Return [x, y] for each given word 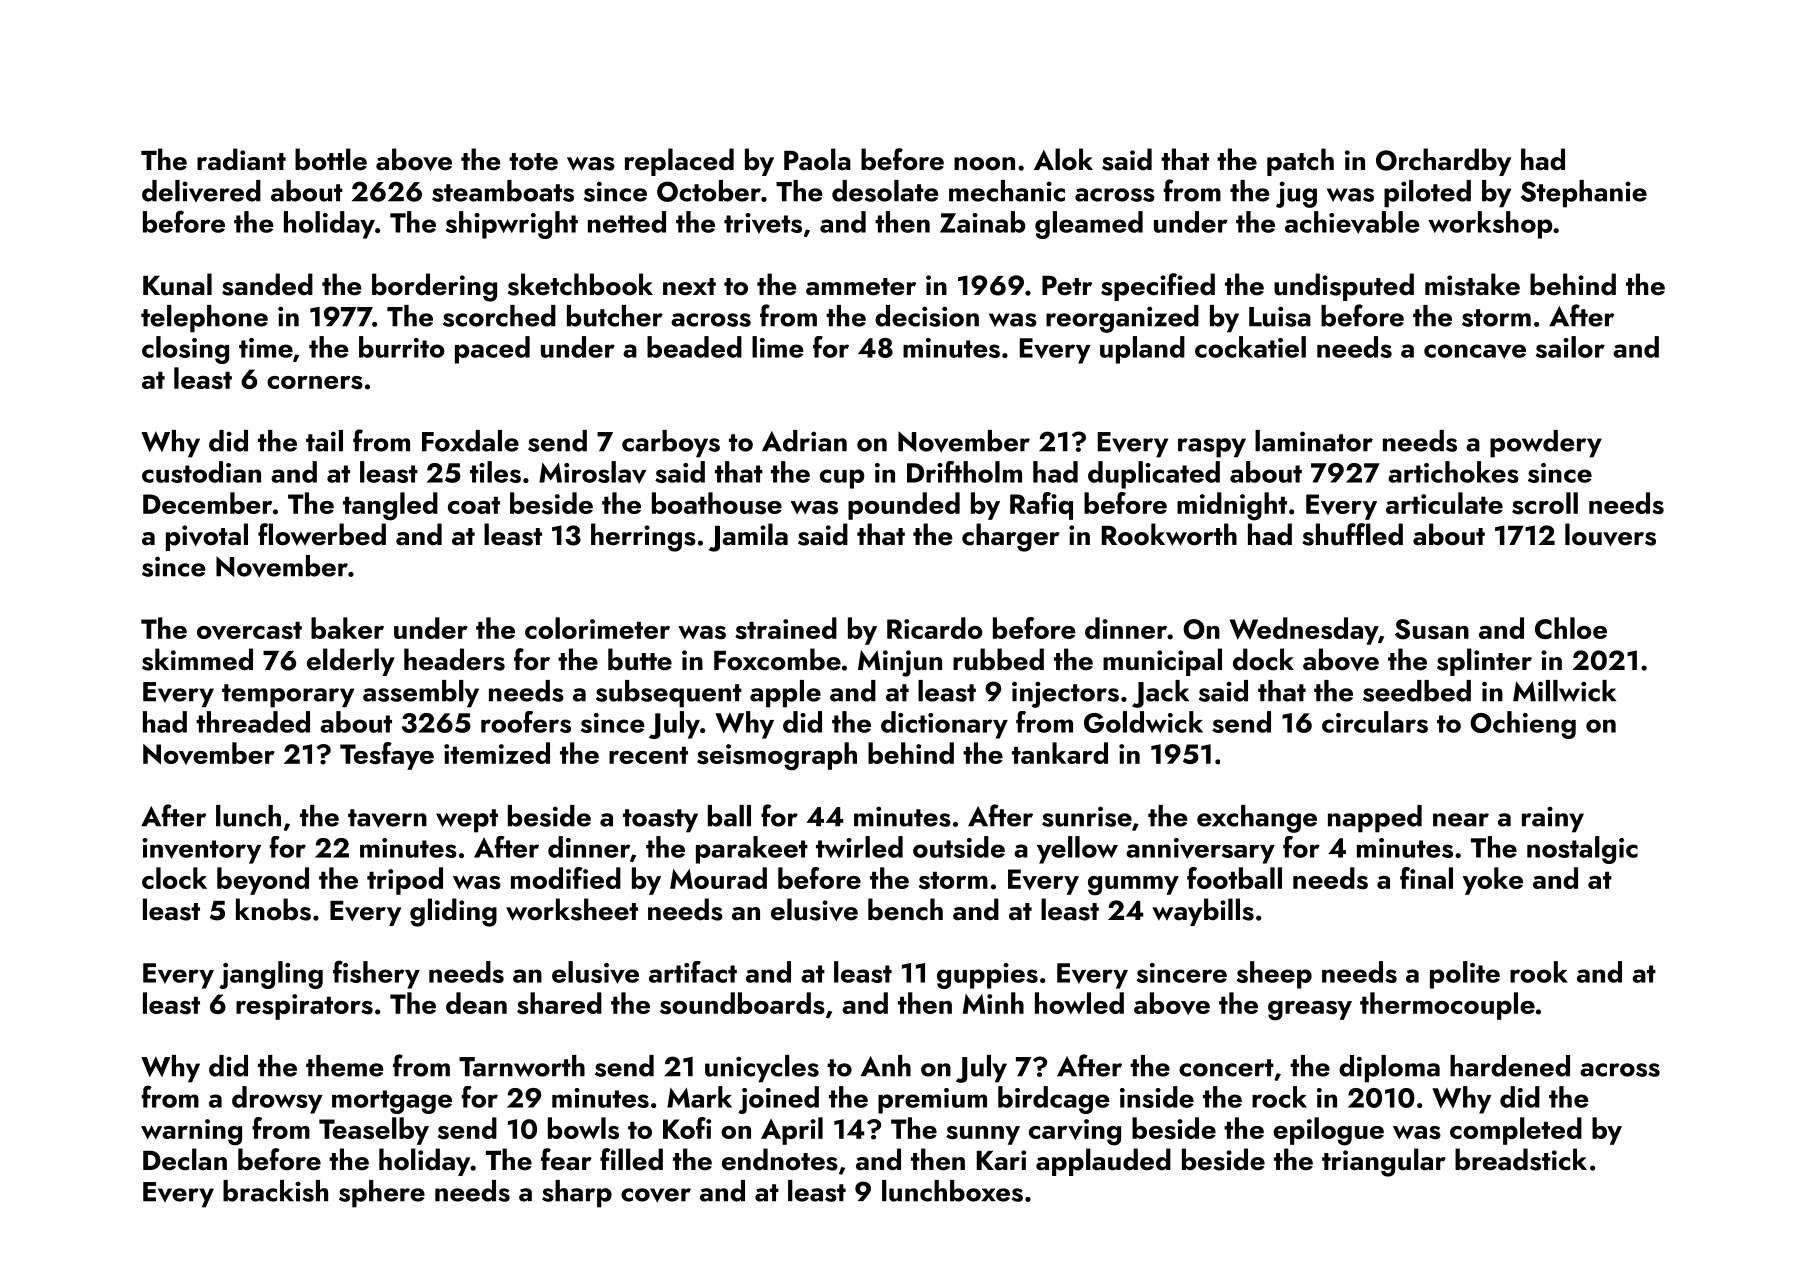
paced [492, 350]
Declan [185, 1159]
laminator [1314, 441]
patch [1300, 162]
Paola [817, 159]
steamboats [503, 191]
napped [1375, 819]
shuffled [1352, 534]
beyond [263, 881]
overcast [249, 630]
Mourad [718, 878]
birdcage [1054, 1100]
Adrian [804, 441]
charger [1011, 537]
